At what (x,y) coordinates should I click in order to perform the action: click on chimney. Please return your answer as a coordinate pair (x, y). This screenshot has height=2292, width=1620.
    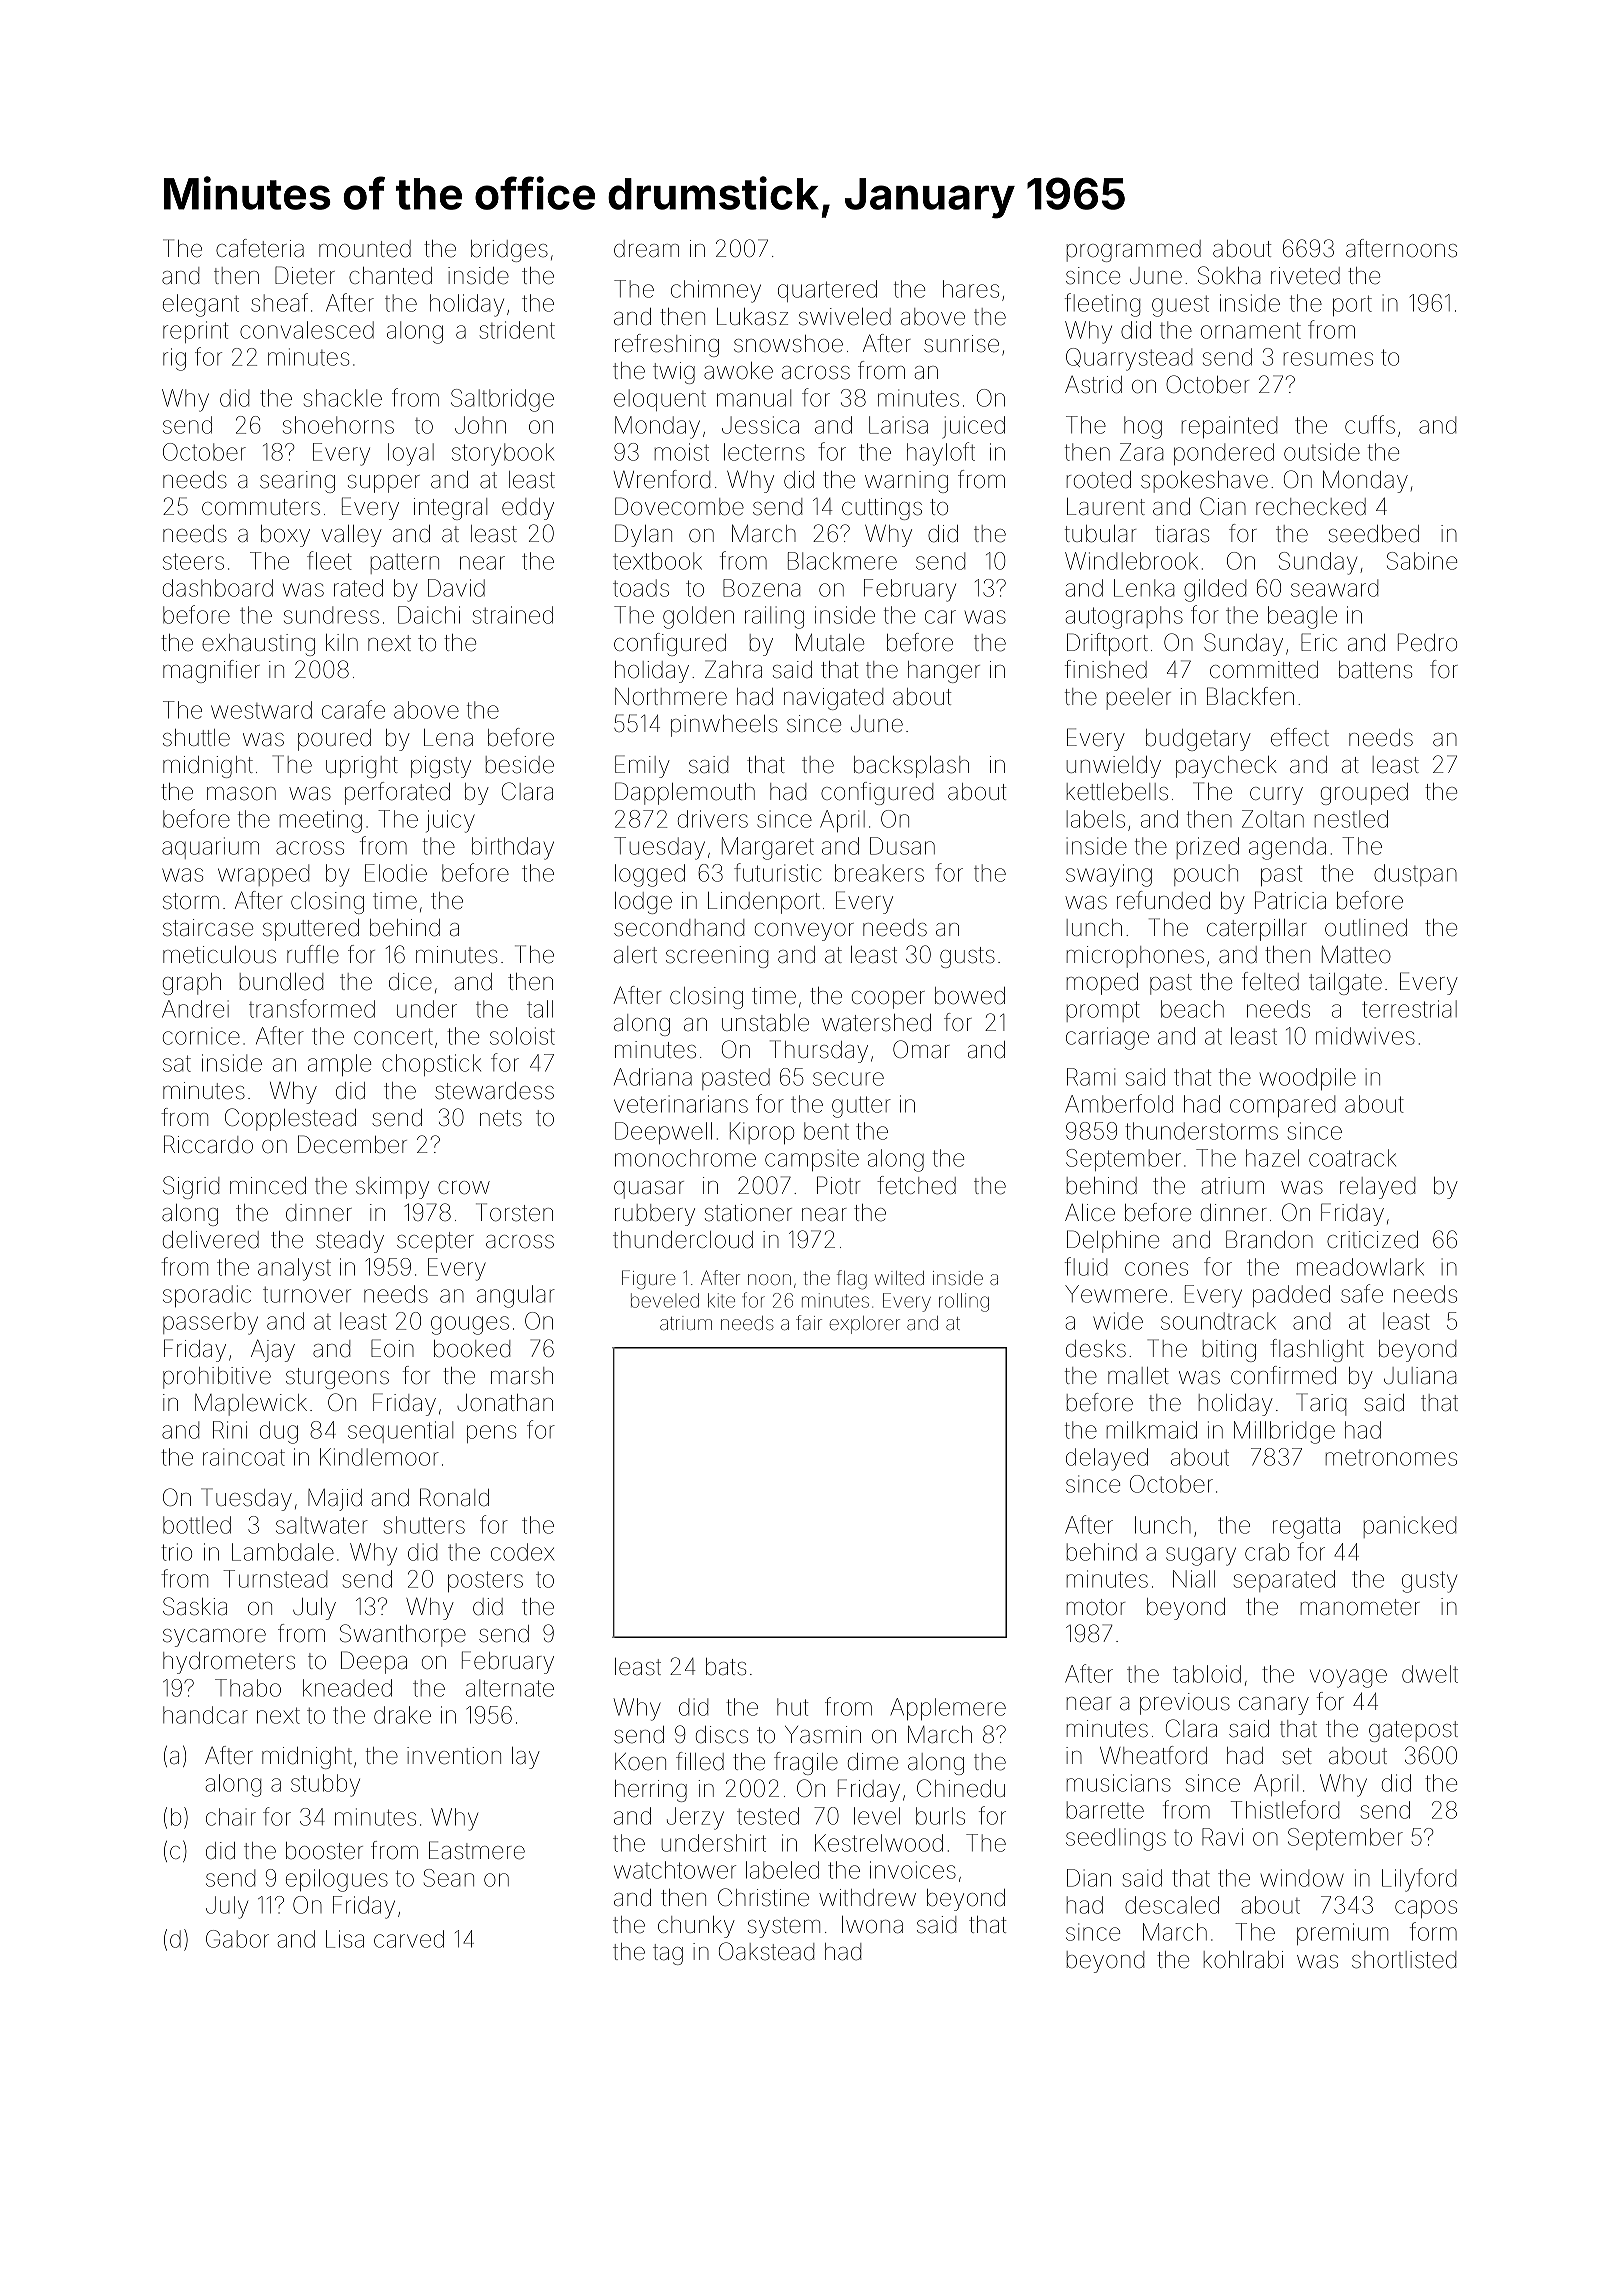
    Looking at the image, I should click on (716, 291).
